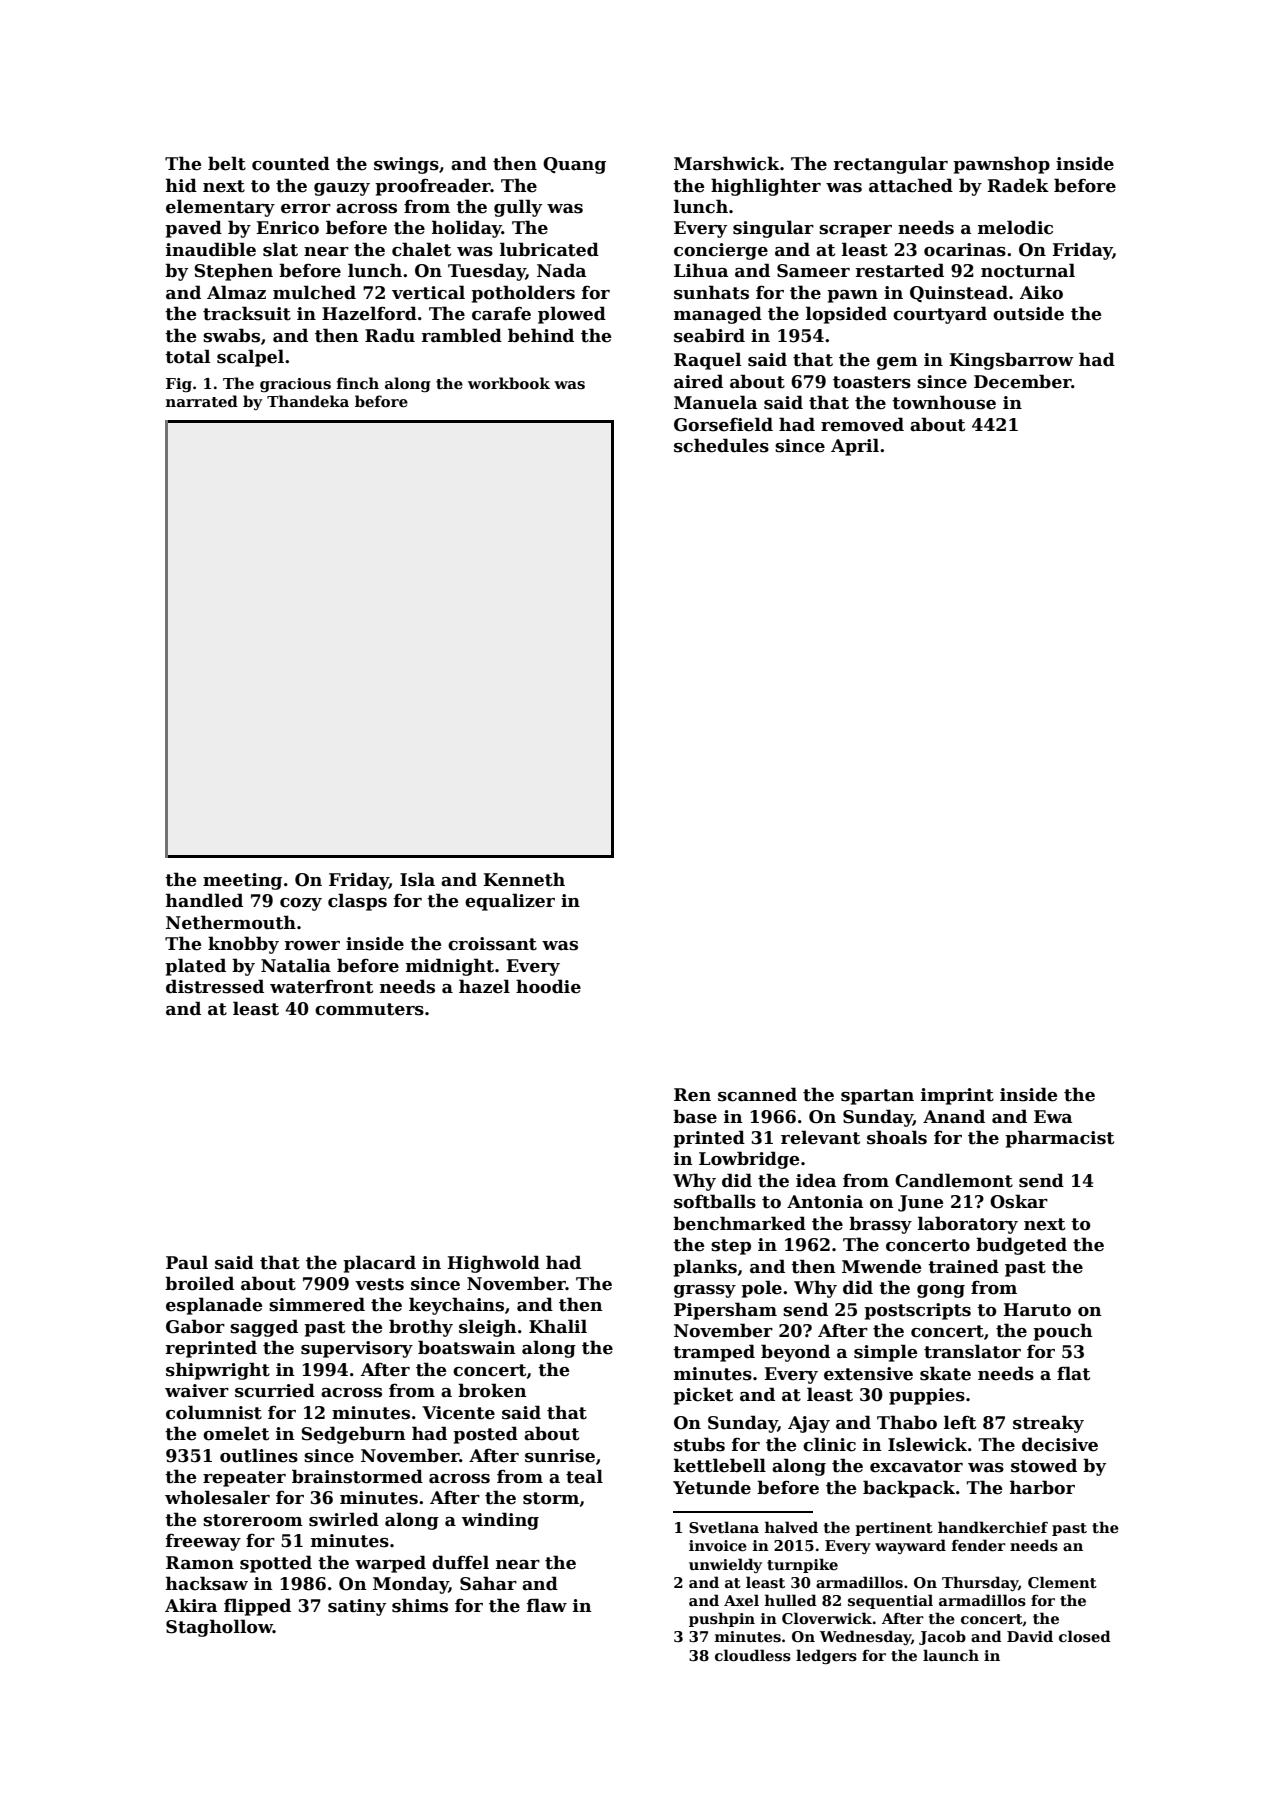  What do you see at coordinates (957, 1096) in the image?
I see `imprint` at bounding box center [957, 1096].
